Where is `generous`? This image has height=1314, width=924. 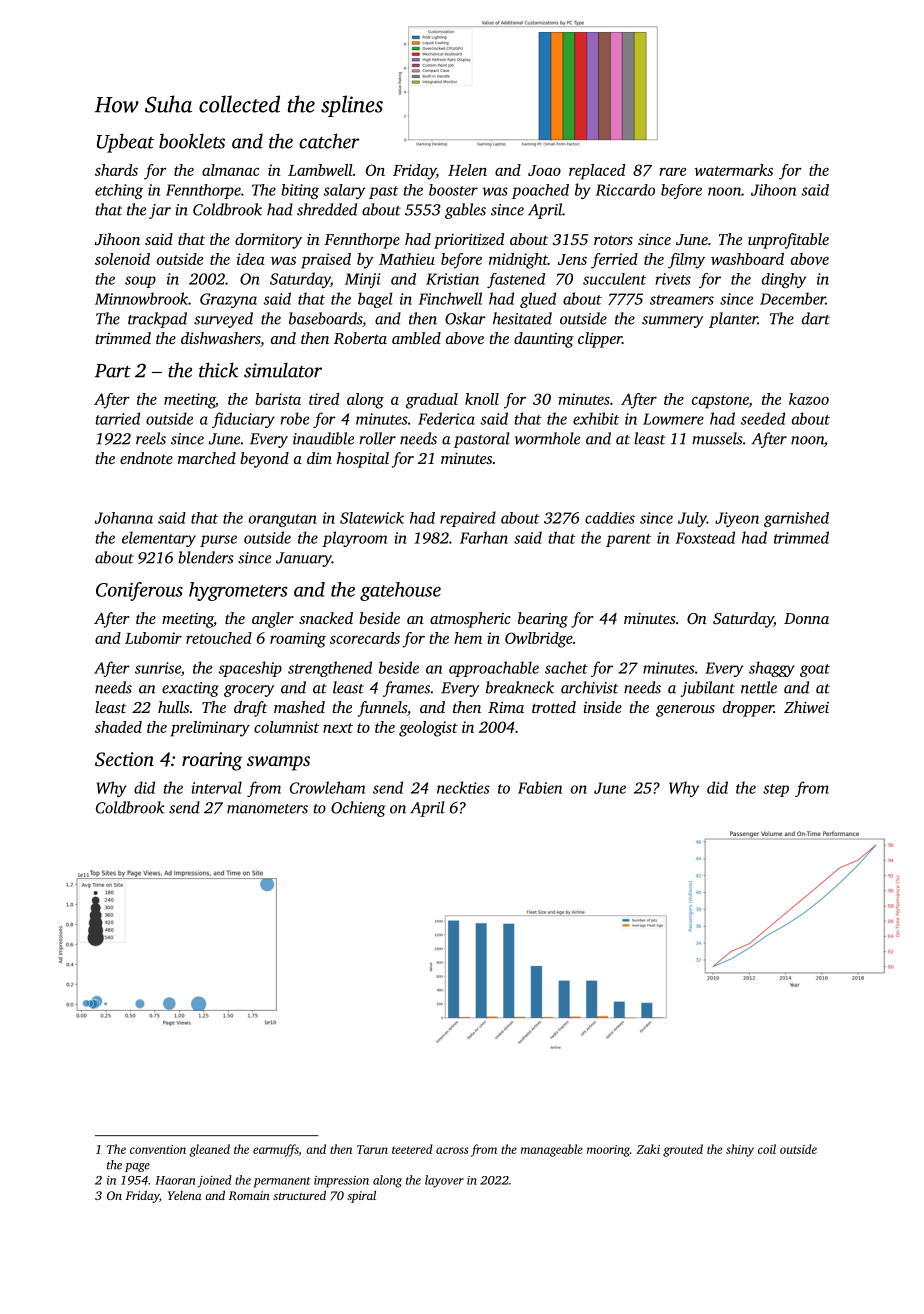
generous is located at coordinates (685, 711).
